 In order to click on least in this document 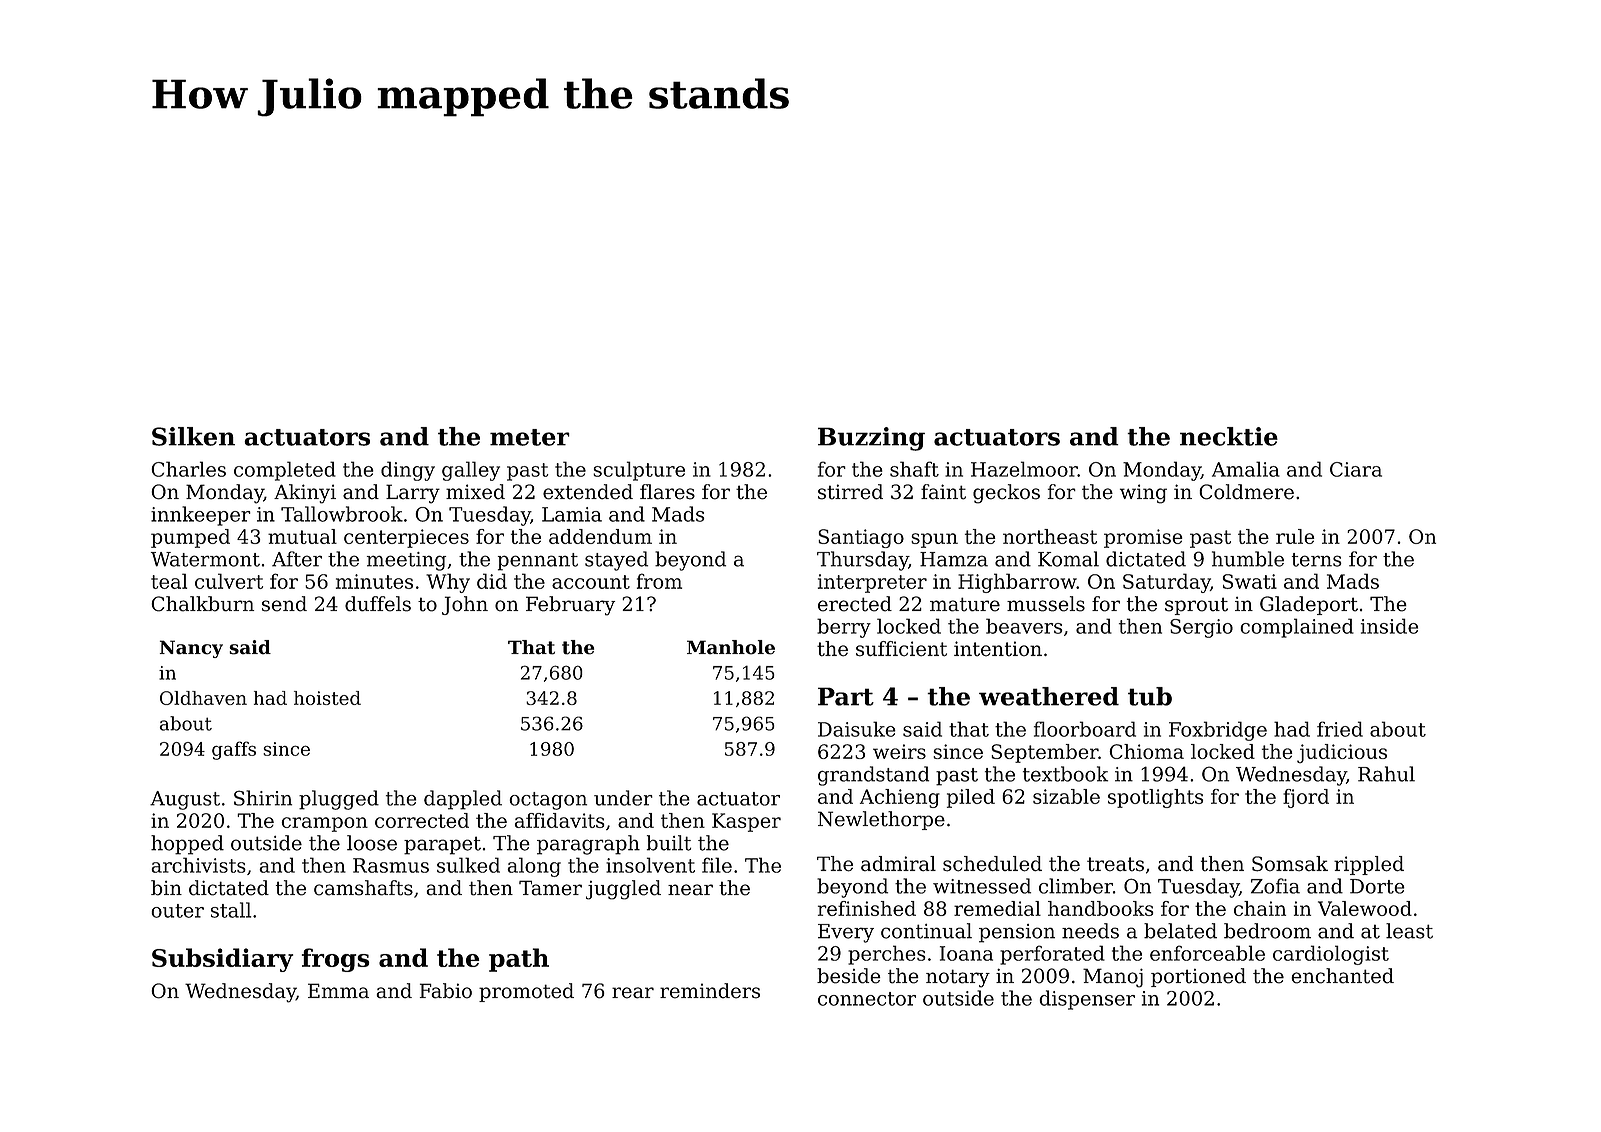, I will do `click(1409, 931)`.
